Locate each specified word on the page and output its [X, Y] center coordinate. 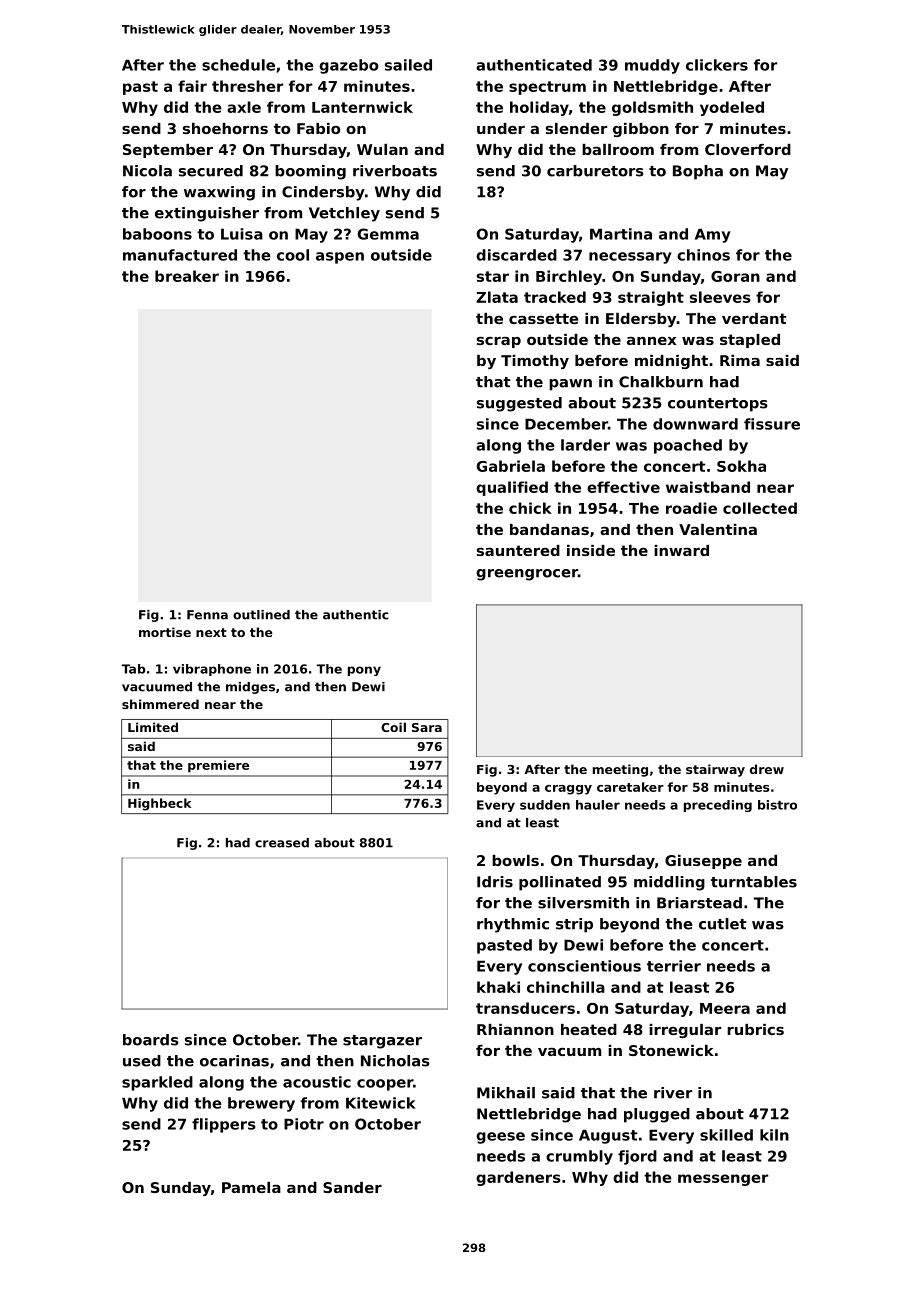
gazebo [348, 66]
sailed [408, 65]
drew [767, 769]
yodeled [732, 108]
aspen [340, 258]
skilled [726, 1135]
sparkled [157, 1083]
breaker [187, 276]
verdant [754, 318]
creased [282, 843]
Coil [393, 727]
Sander [352, 1187]
